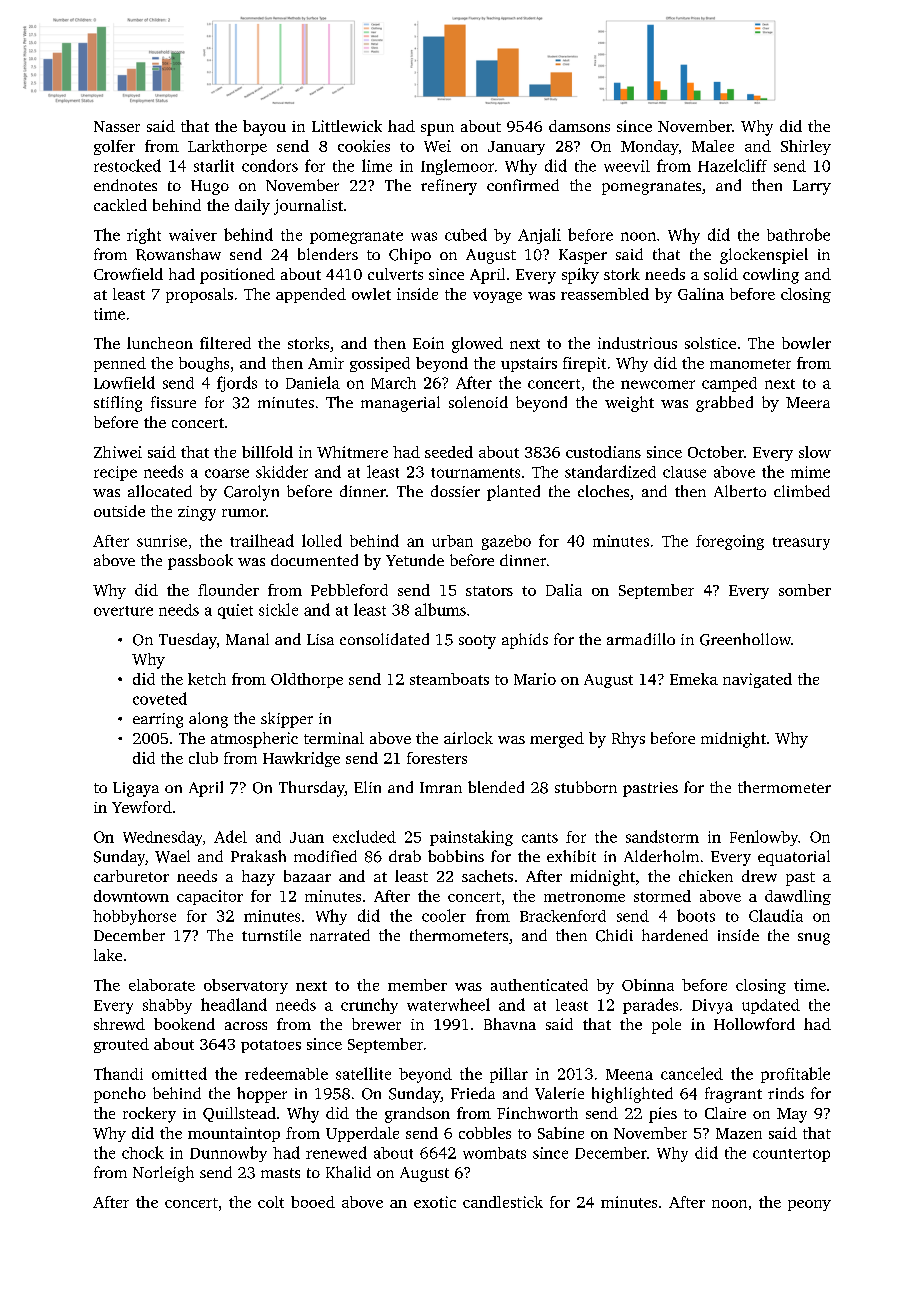  Describe the element at coordinates (497, 297) in the image. I see `voyage` at that location.
